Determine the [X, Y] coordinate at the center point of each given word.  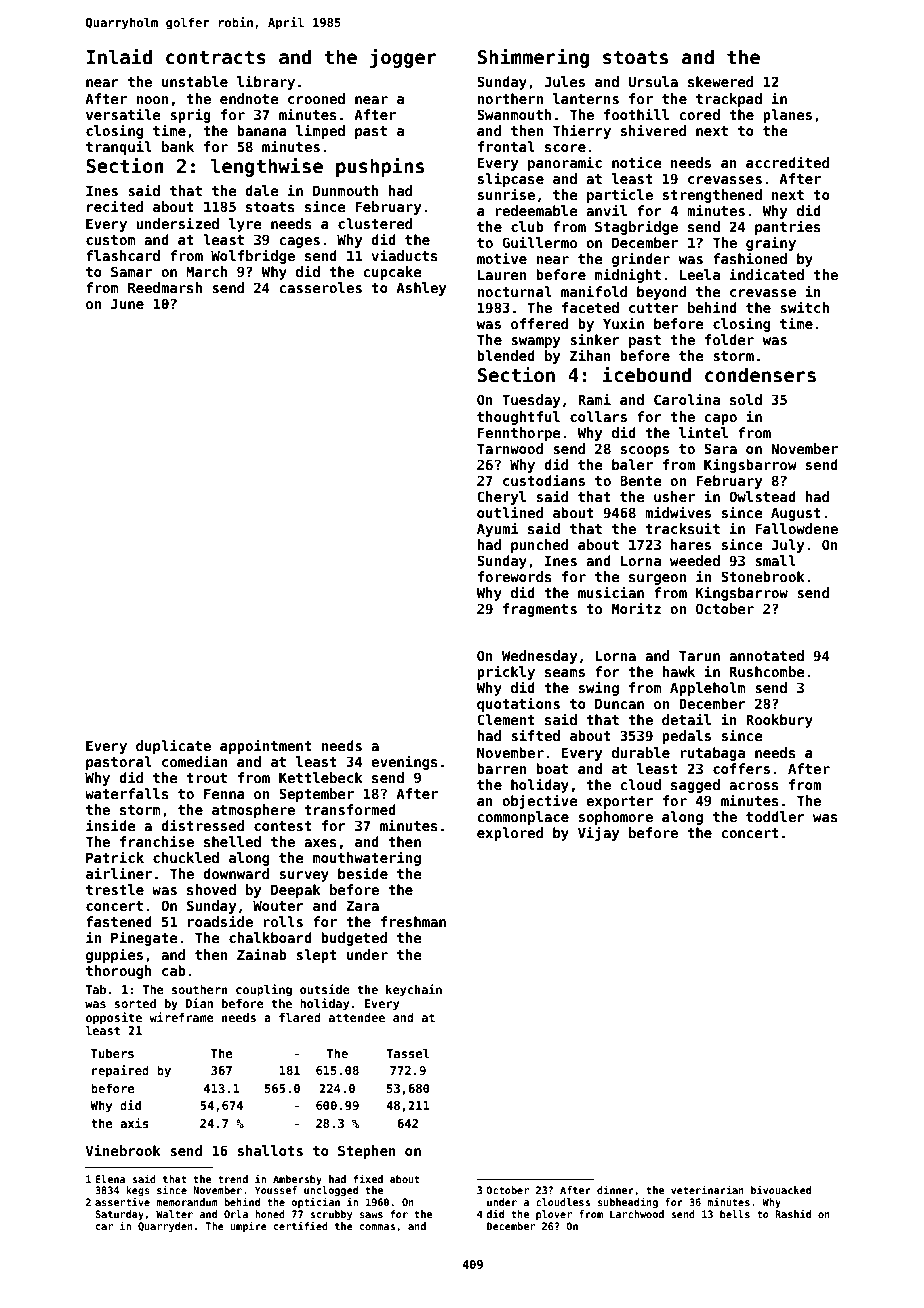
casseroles [320, 287]
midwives [678, 512]
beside [363, 873]
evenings [404, 762]
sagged [695, 786]
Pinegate [144, 938]
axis [134, 1123]
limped [320, 131]
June [127, 303]
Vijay [598, 833]
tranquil [119, 147]
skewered [720, 81]
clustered [375, 223]
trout [206, 778]
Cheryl [501, 498]
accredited [787, 162]
